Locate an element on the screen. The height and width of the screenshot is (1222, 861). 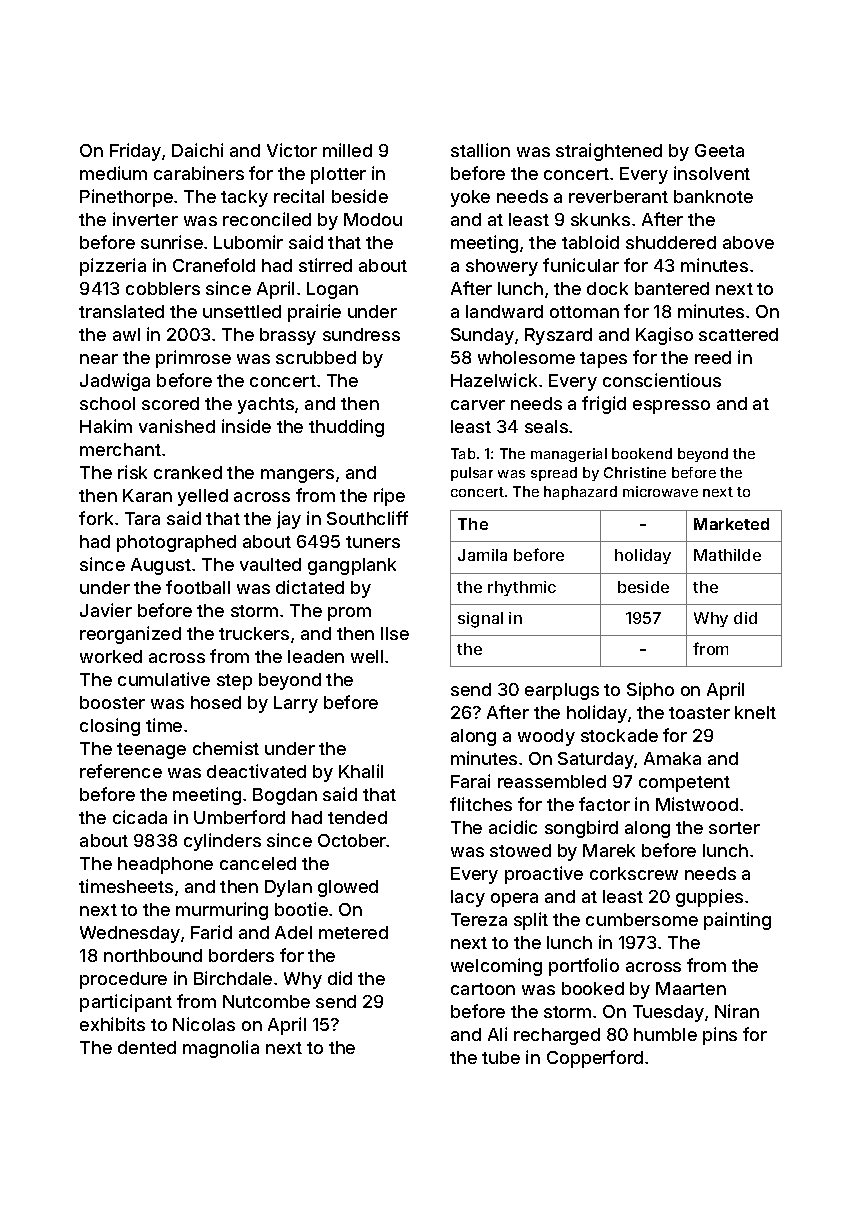
Hazelwick is located at coordinates (494, 380).
